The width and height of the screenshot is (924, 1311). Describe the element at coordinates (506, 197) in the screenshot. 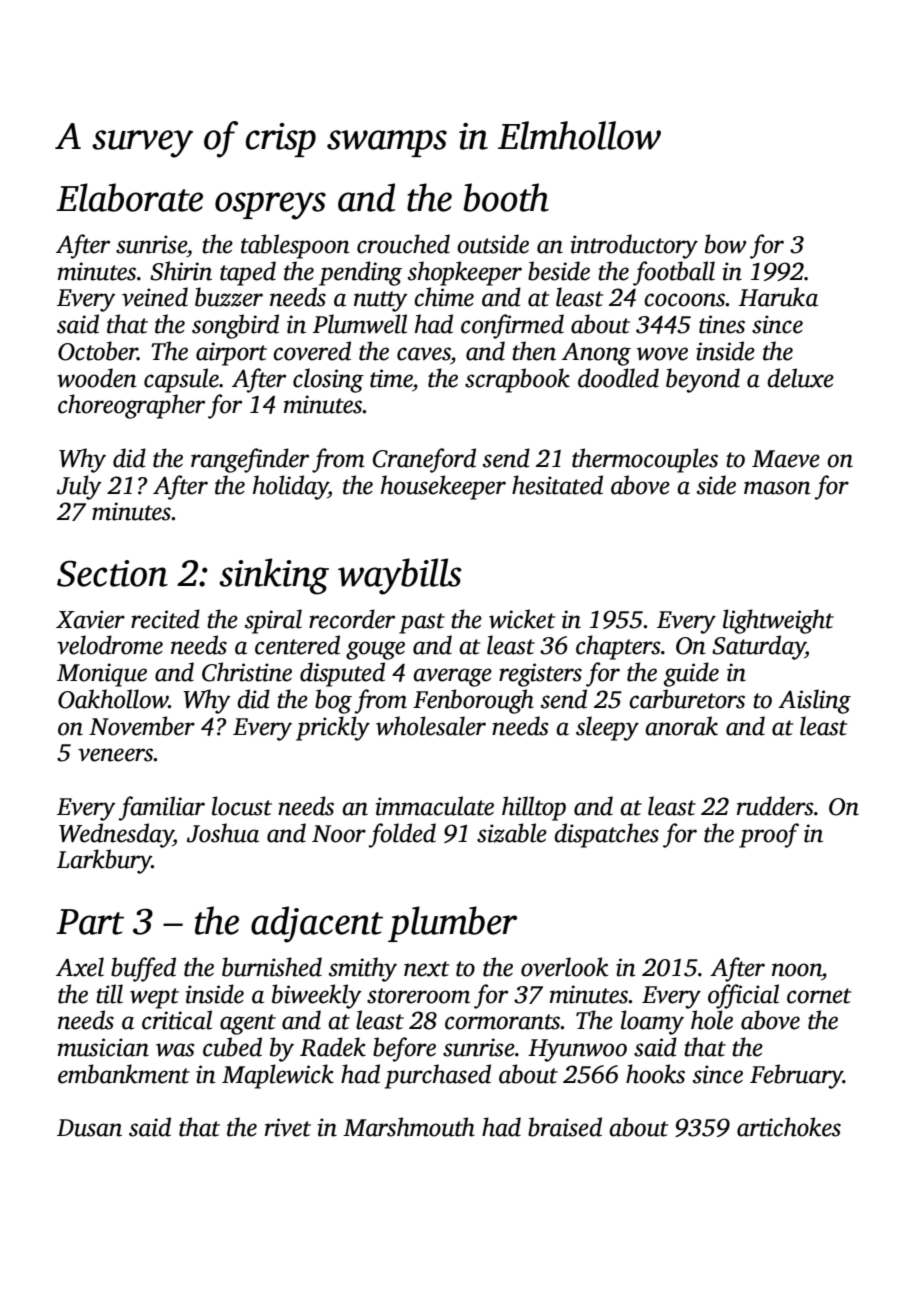

I see `booth` at that location.
